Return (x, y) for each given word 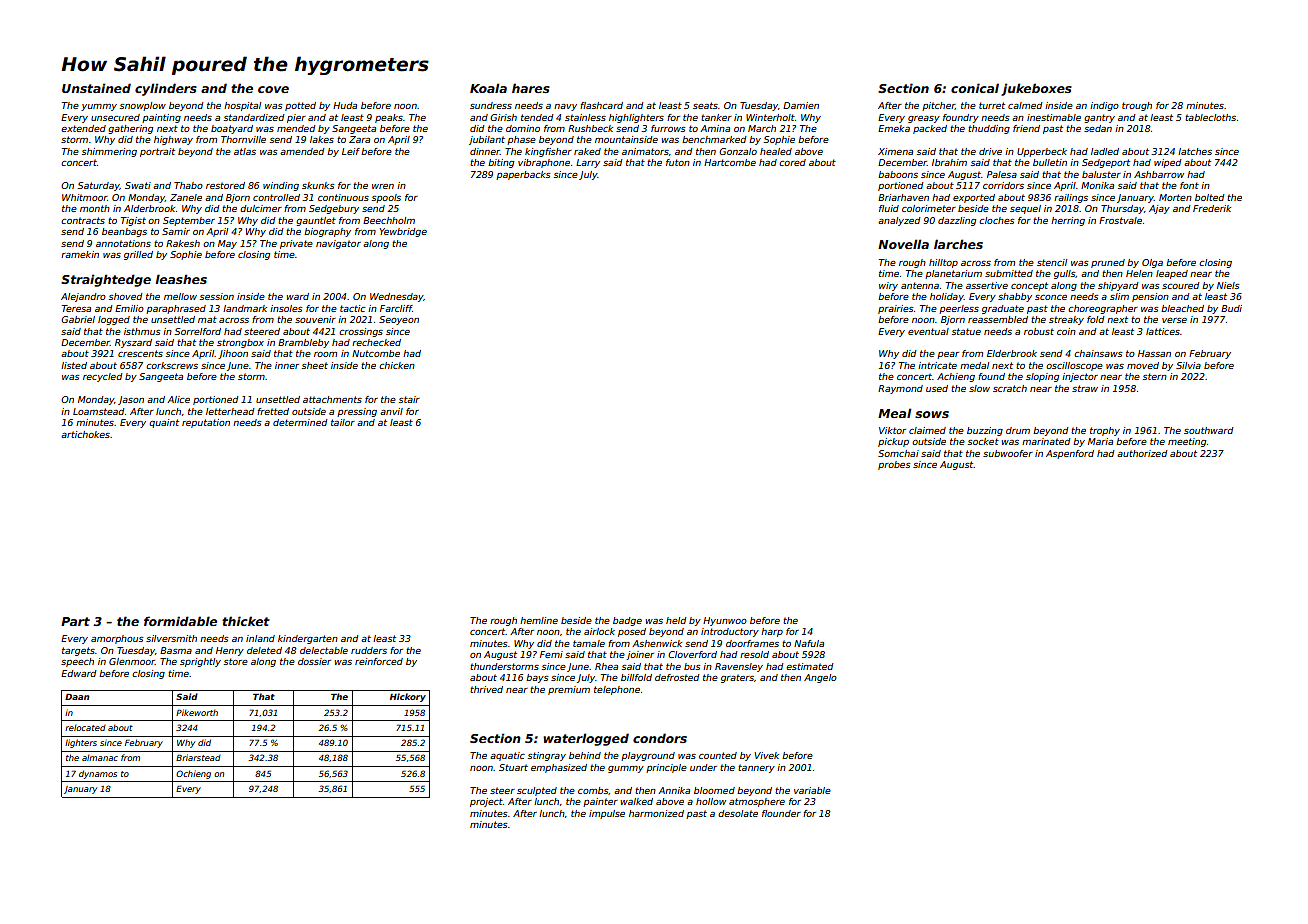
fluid (889, 208)
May (227, 244)
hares (531, 88)
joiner (640, 655)
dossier (314, 661)
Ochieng (193, 774)
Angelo (820, 678)
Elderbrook (1012, 353)
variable (812, 790)
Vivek (767, 755)
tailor (343, 422)
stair (409, 399)
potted (300, 106)
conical (975, 88)
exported (974, 198)
